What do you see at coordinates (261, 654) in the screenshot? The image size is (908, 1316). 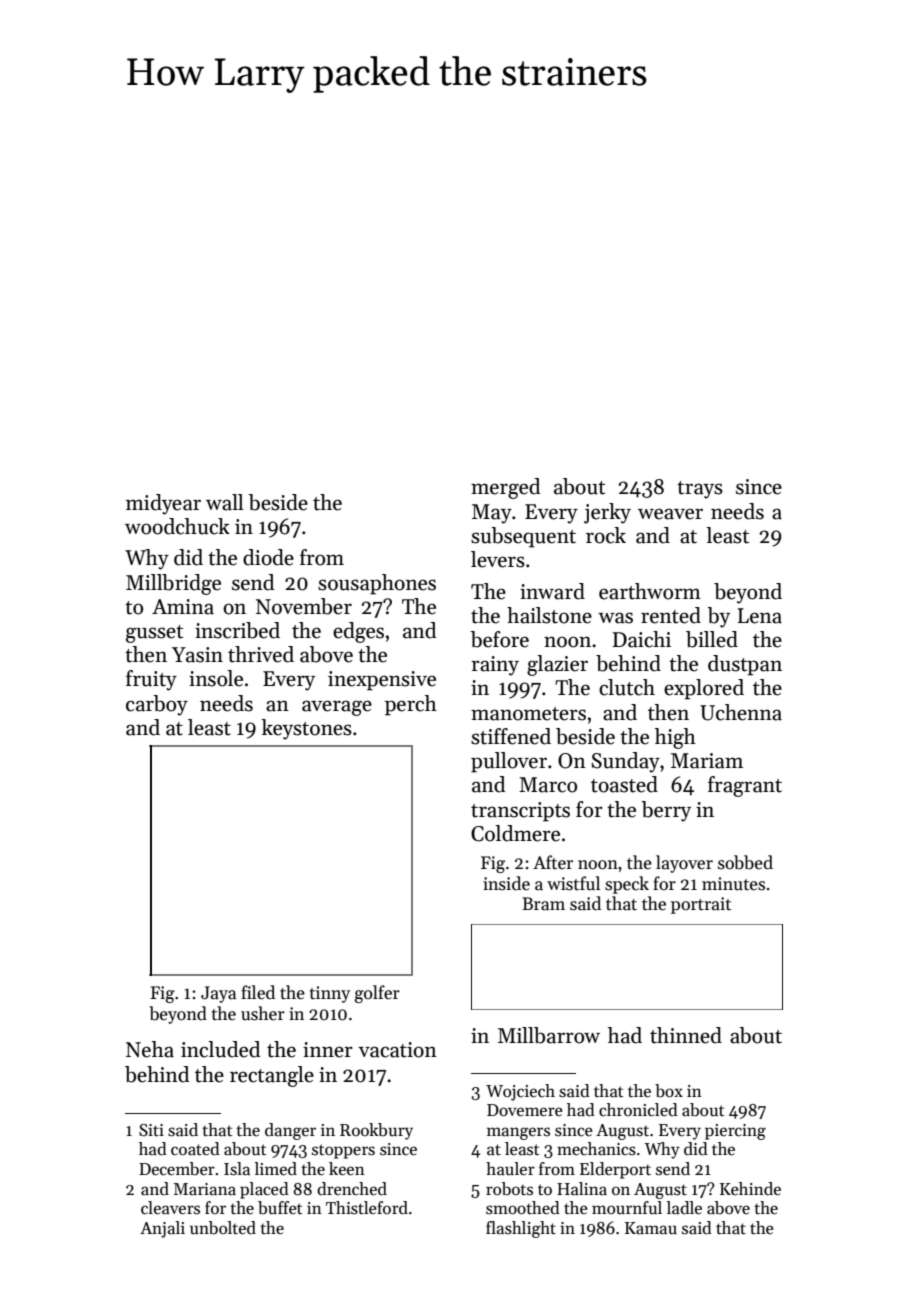 I see `thrived` at bounding box center [261, 654].
